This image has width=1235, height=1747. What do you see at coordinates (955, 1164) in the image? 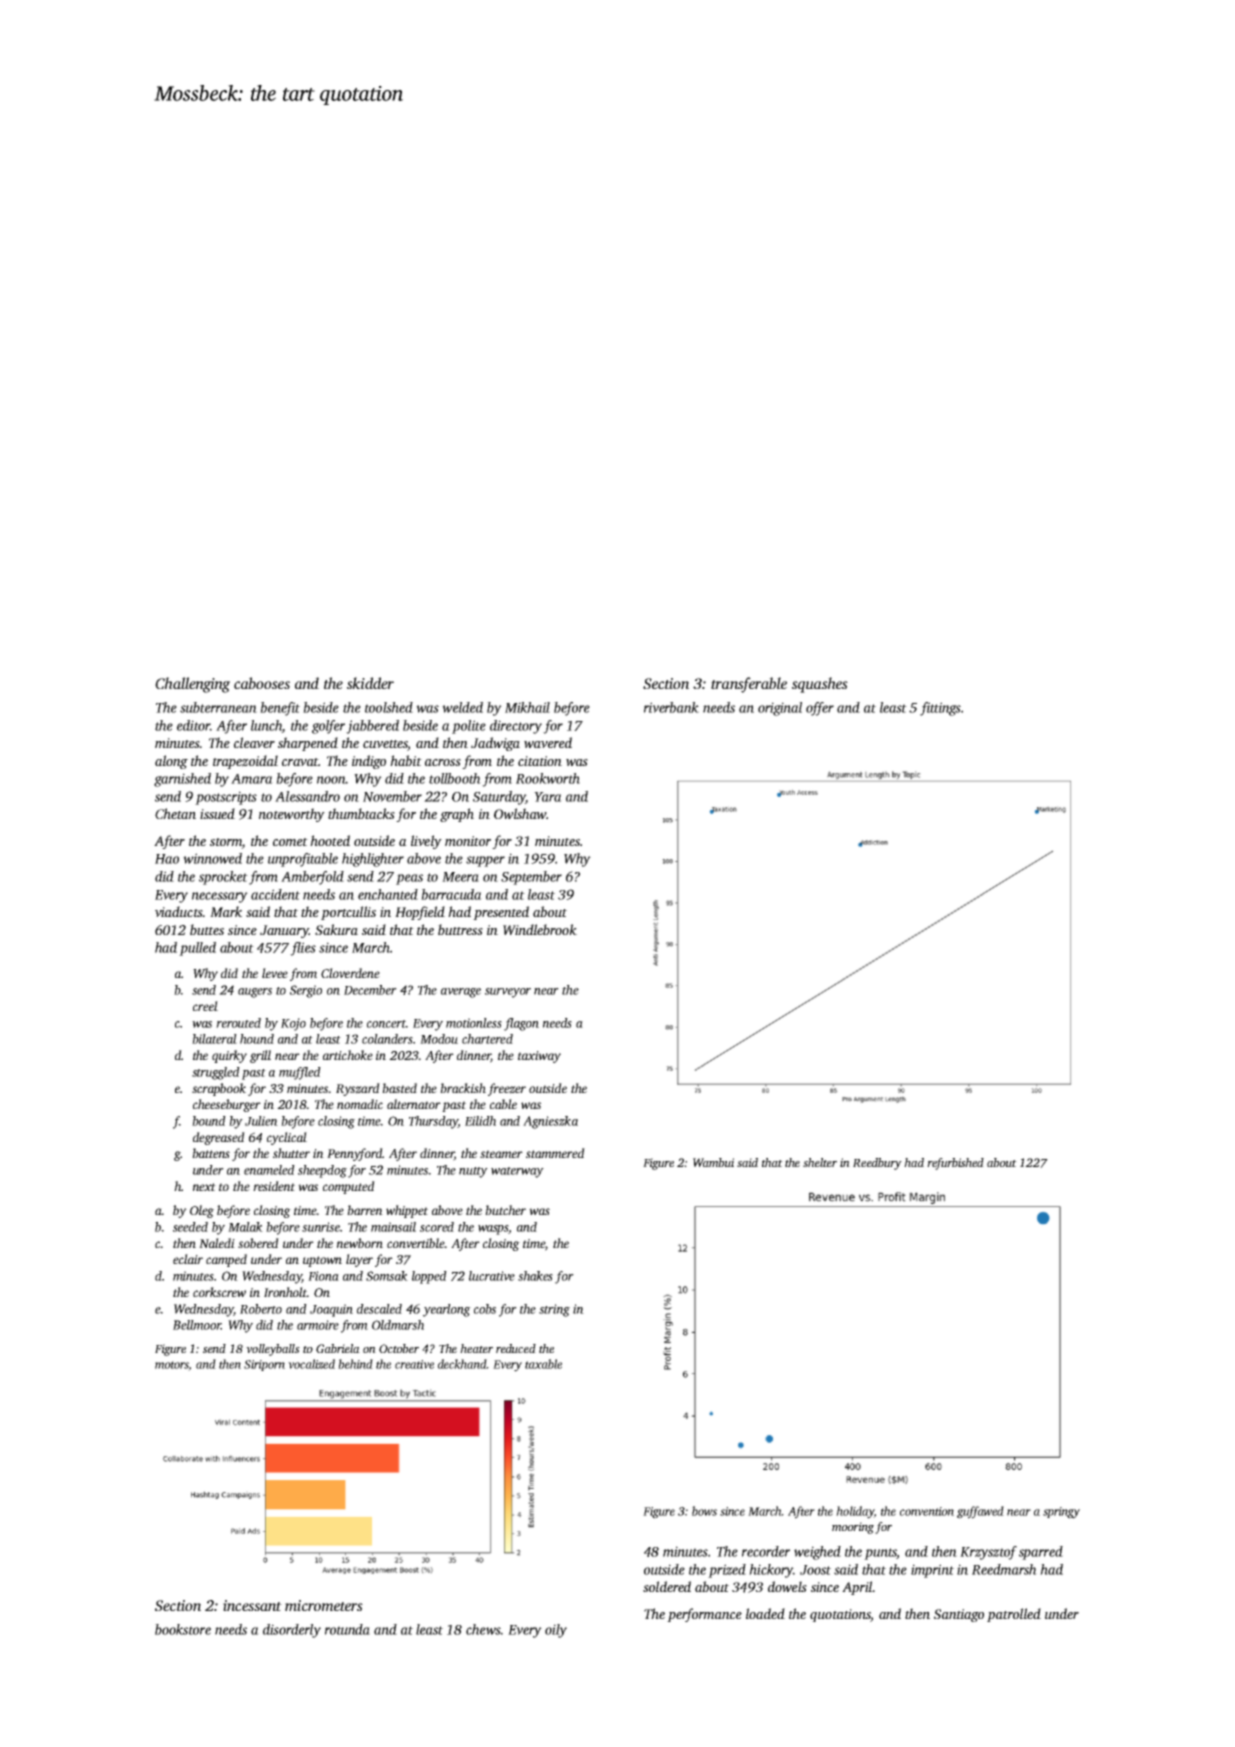
I see `refurbished` at bounding box center [955, 1164].
